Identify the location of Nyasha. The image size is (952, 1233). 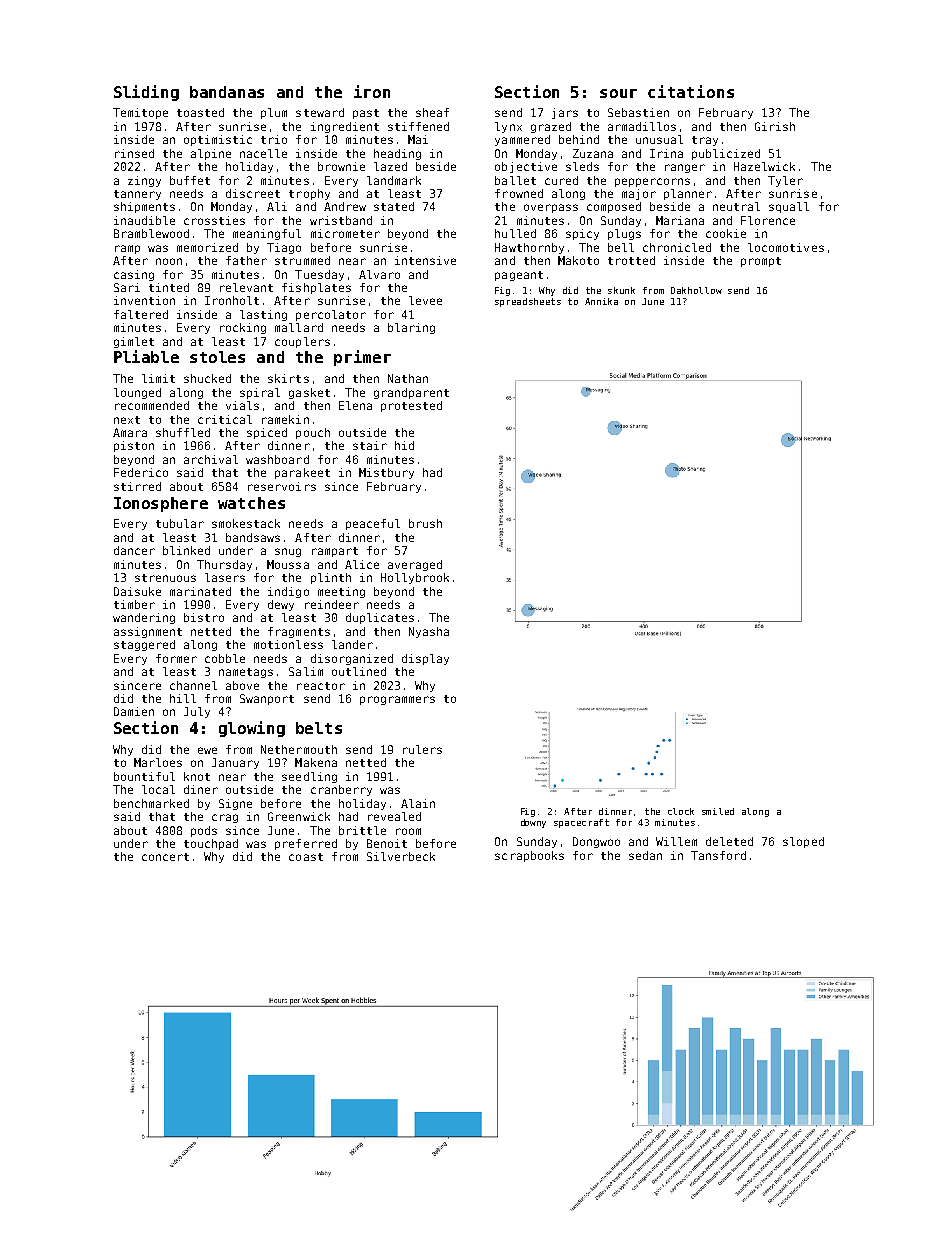
(429, 632).
